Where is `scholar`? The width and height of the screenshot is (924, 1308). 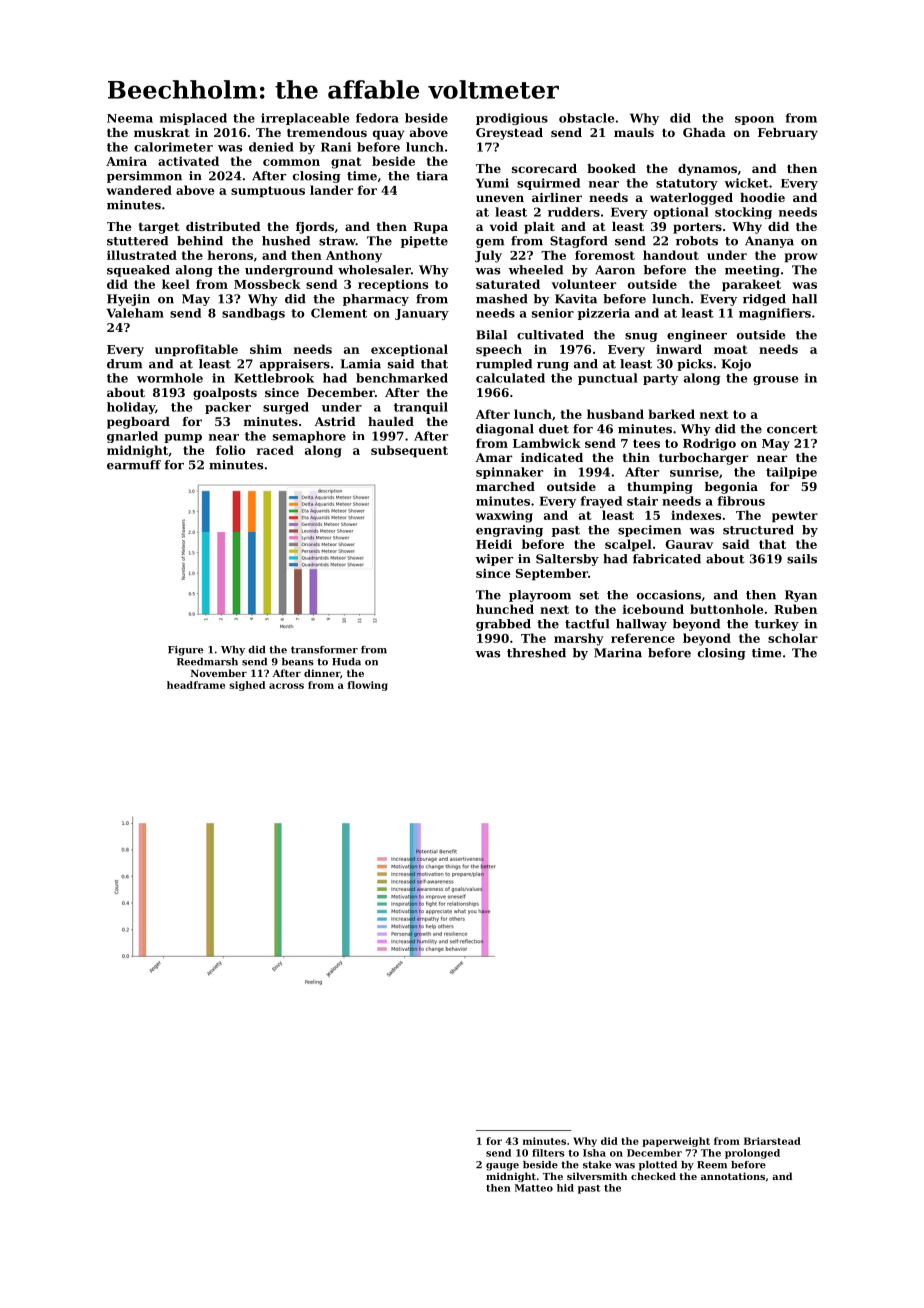 scholar is located at coordinates (793, 638).
